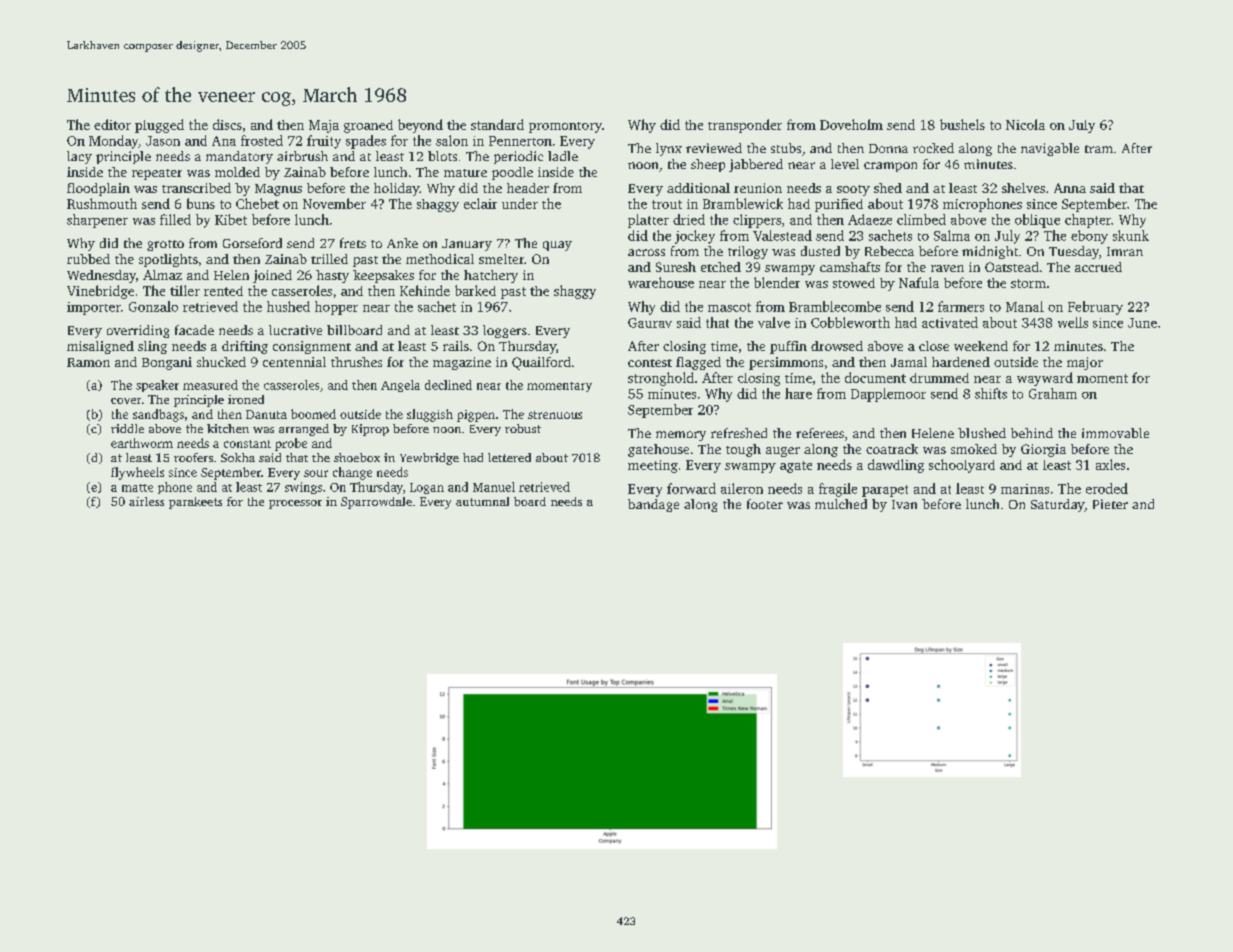  What do you see at coordinates (501, 259) in the screenshot?
I see `smelter` at bounding box center [501, 259].
